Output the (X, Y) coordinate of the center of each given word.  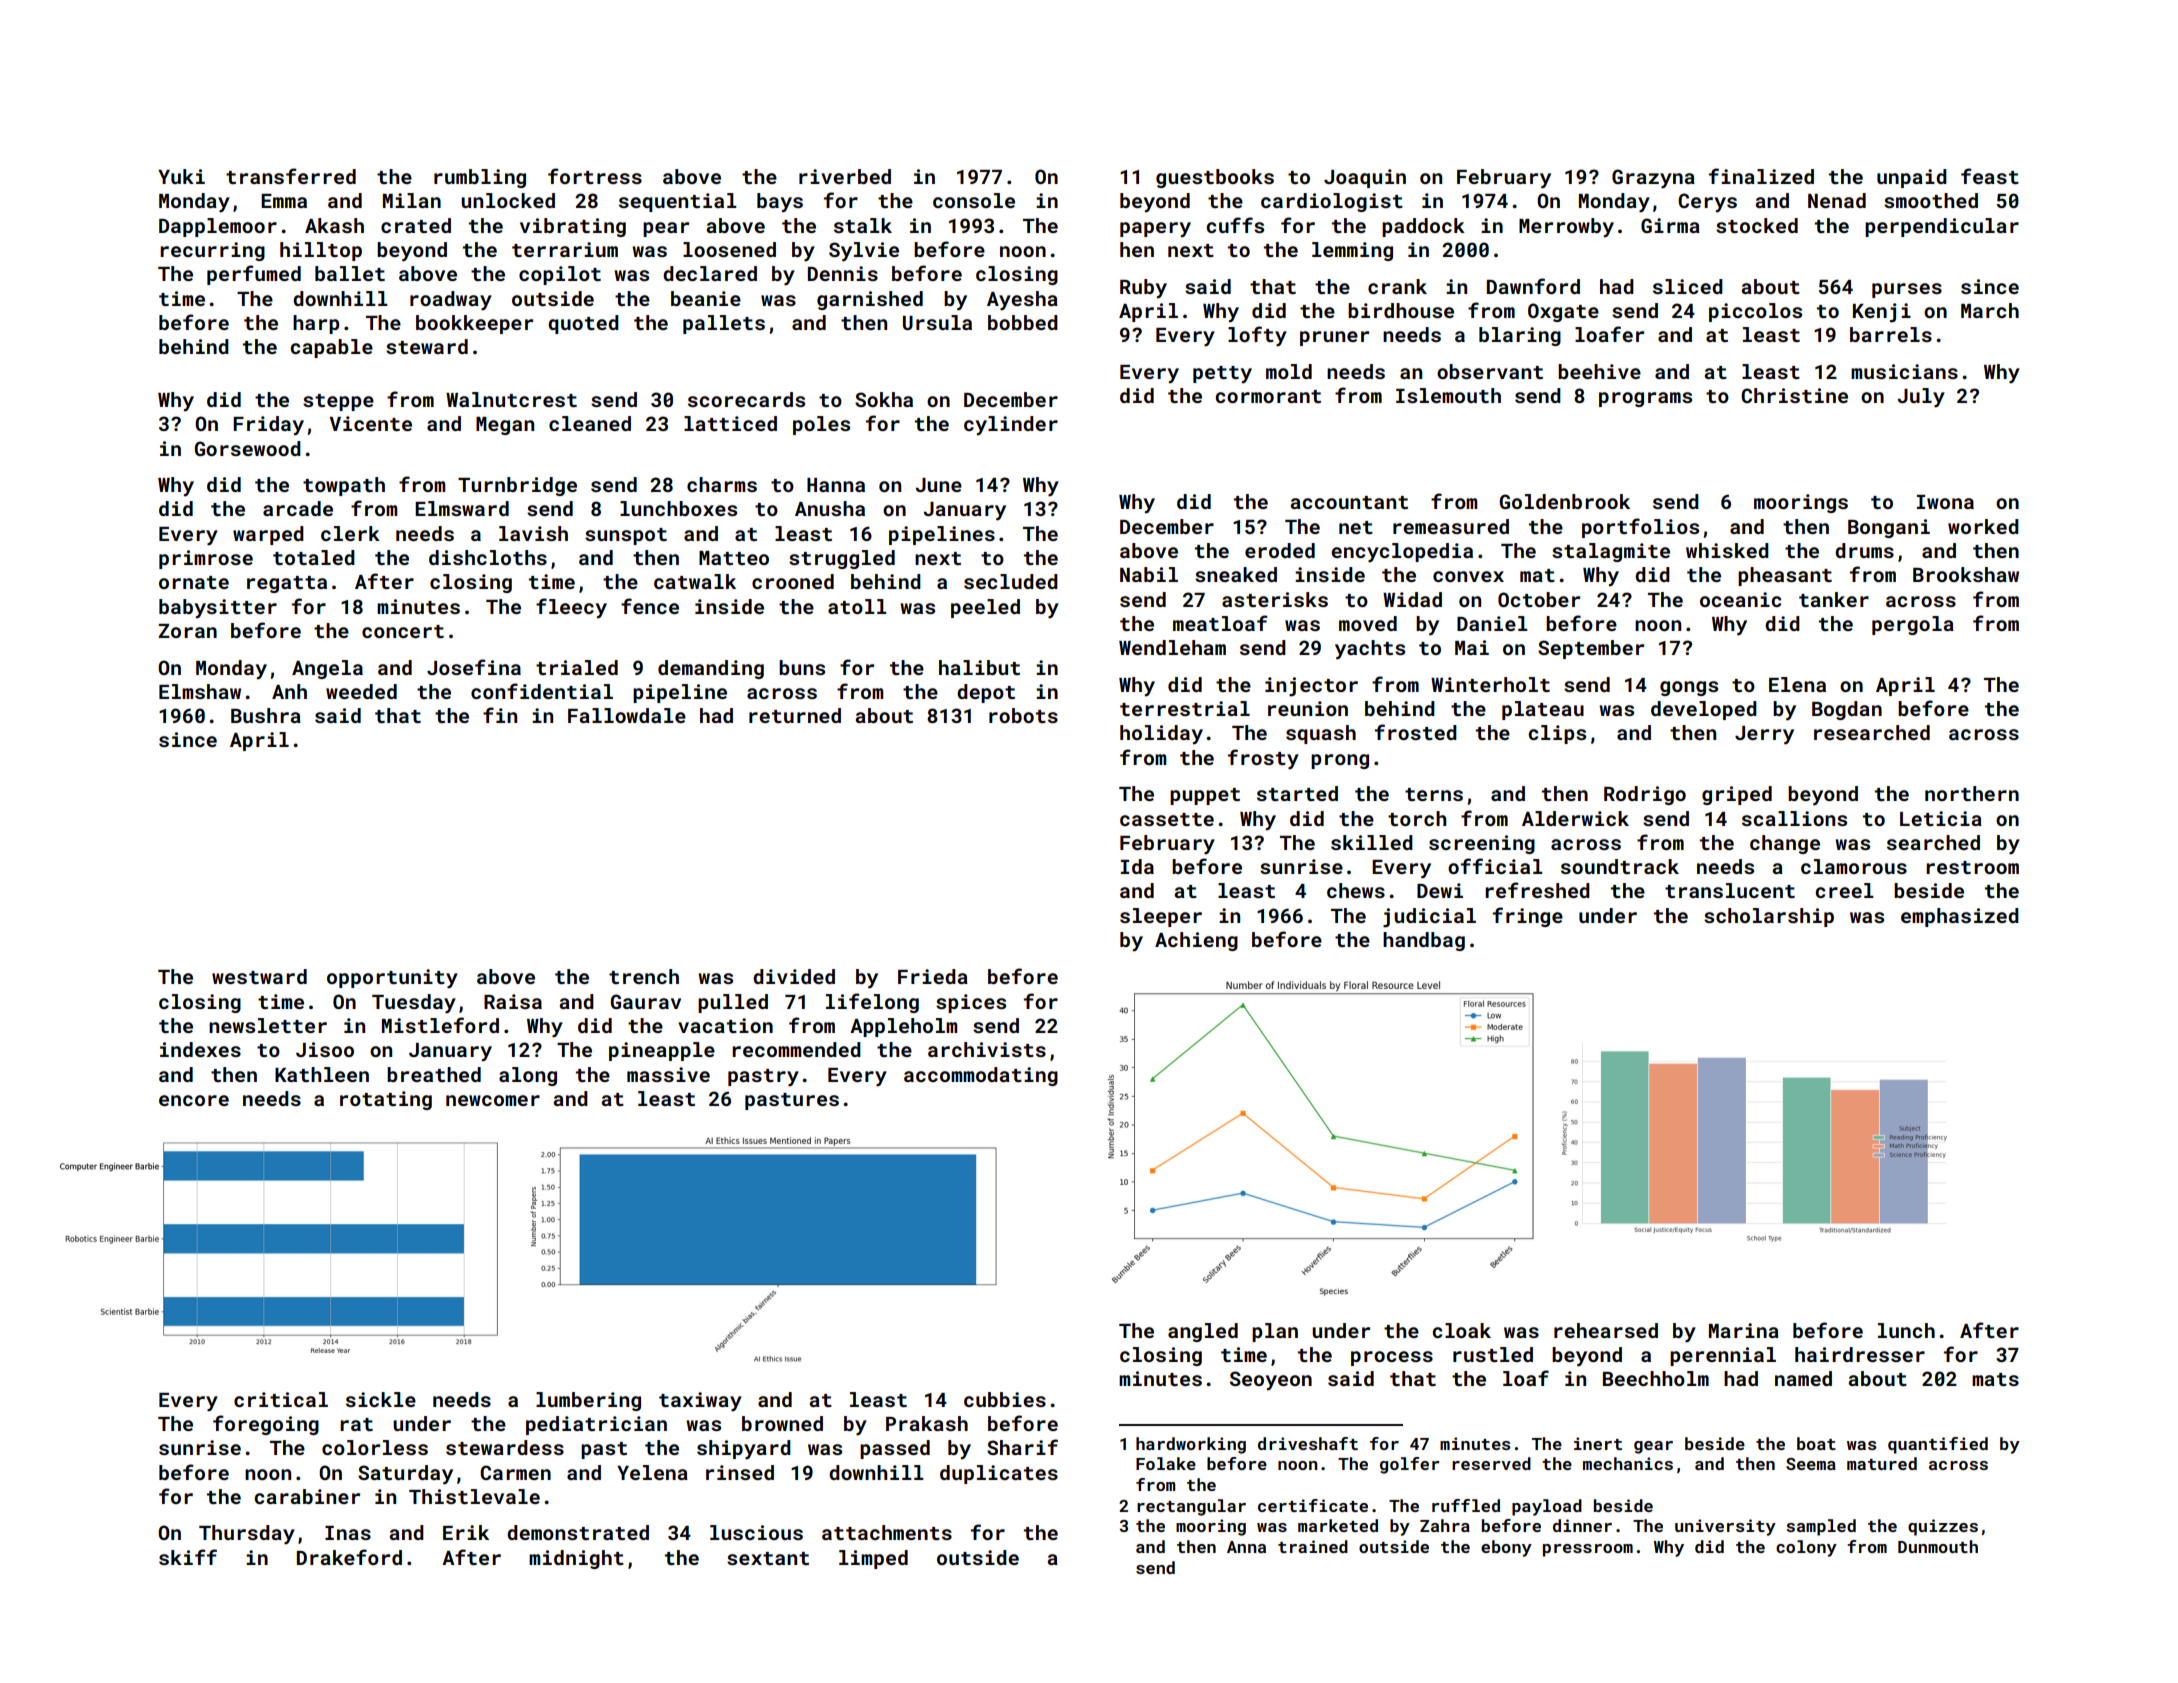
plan (1275, 1332)
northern (1972, 793)
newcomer (493, 1100)
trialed (577, 667)
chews (1356, 890)
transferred (291, 176)
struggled (842, 559)
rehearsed (1606, 1330)
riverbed (845, 176)
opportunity (392, 979)
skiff (188, 1557)
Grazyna (1653, 179)
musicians (1904, 371)
